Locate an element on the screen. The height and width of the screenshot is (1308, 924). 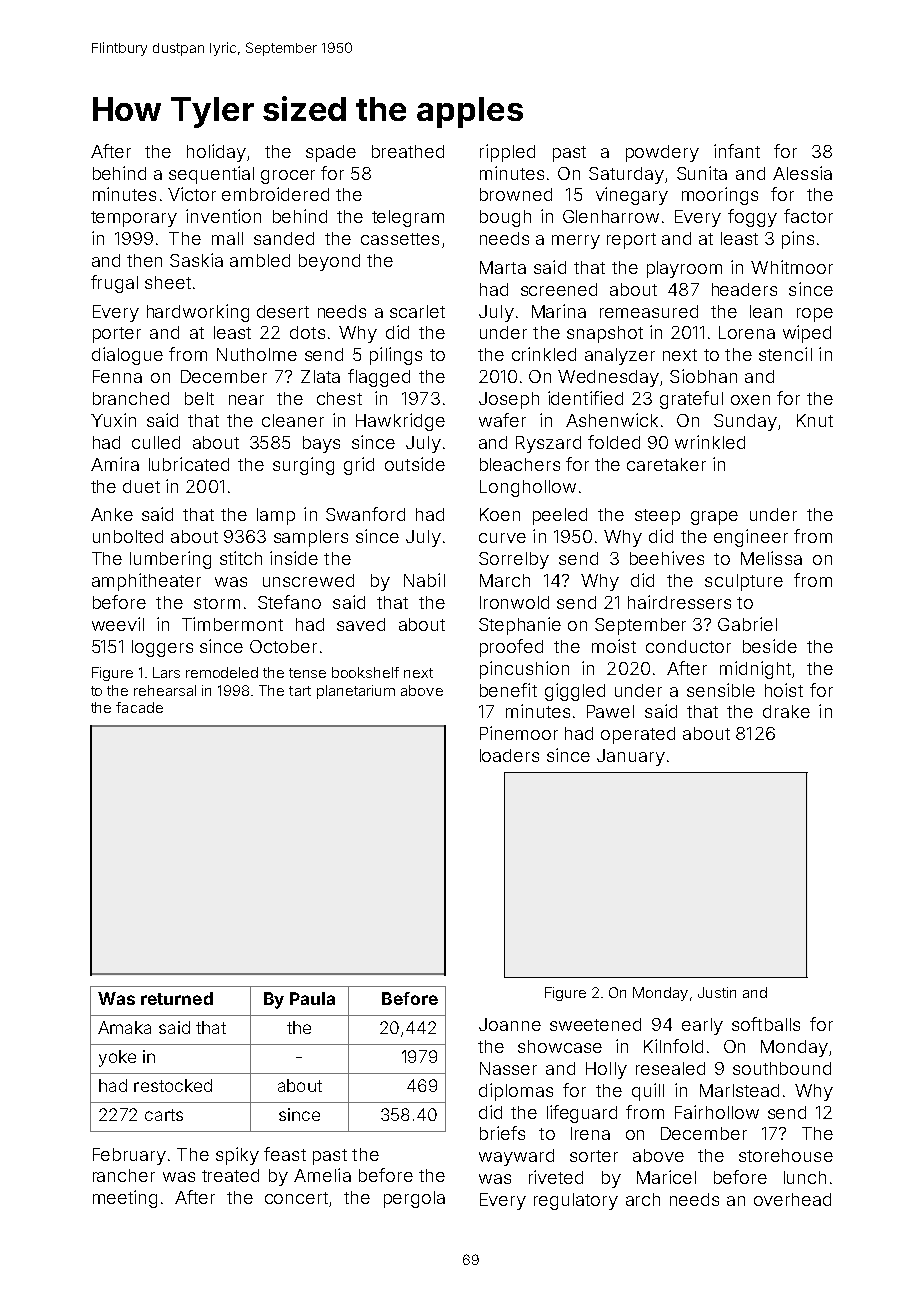
January is located at coordinates (631, 757).
